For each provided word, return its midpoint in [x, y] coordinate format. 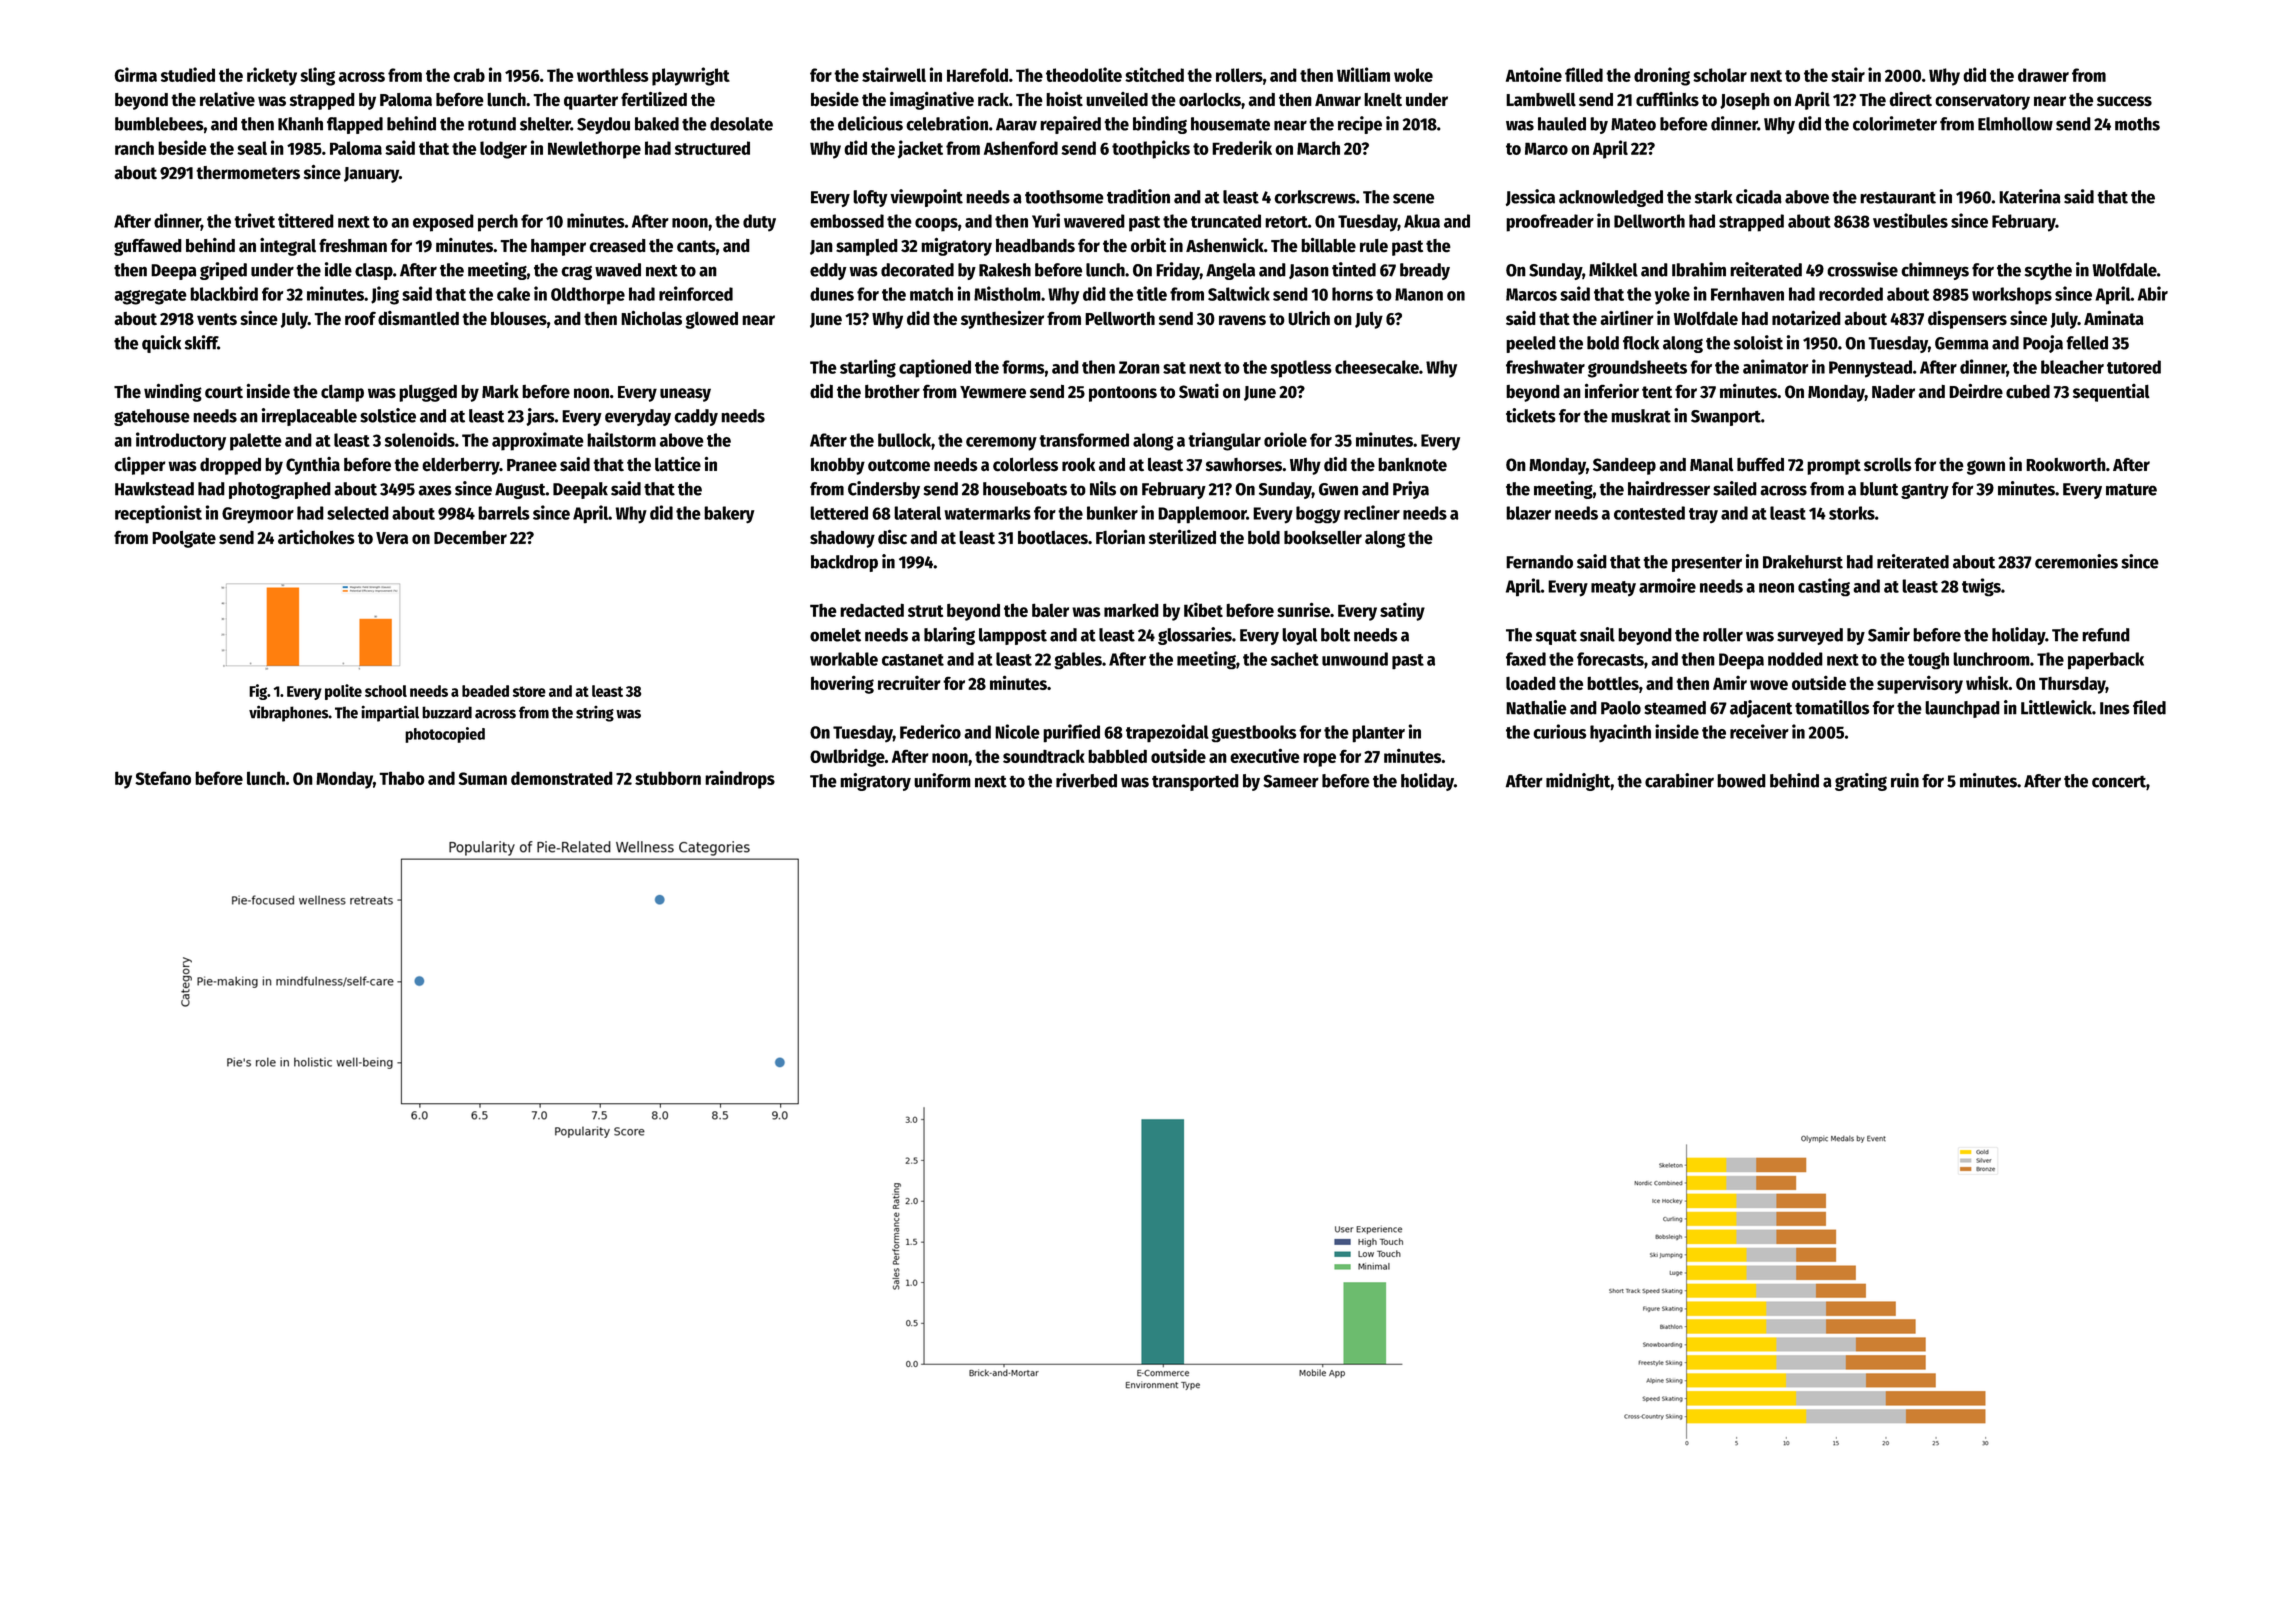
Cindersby [884, 490]
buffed [1760, 464]
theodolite [1084, 74]
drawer [2043, 75]
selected [358, 513]
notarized [1806, 318]
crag [576, 273]
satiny [1402, 611]
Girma [135, 74]
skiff [201, 342]
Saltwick [1239, 293]
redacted [872, 610]
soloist [1758, 342]
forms [1023, 367]
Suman [483, 778]
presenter [1707, 564]
